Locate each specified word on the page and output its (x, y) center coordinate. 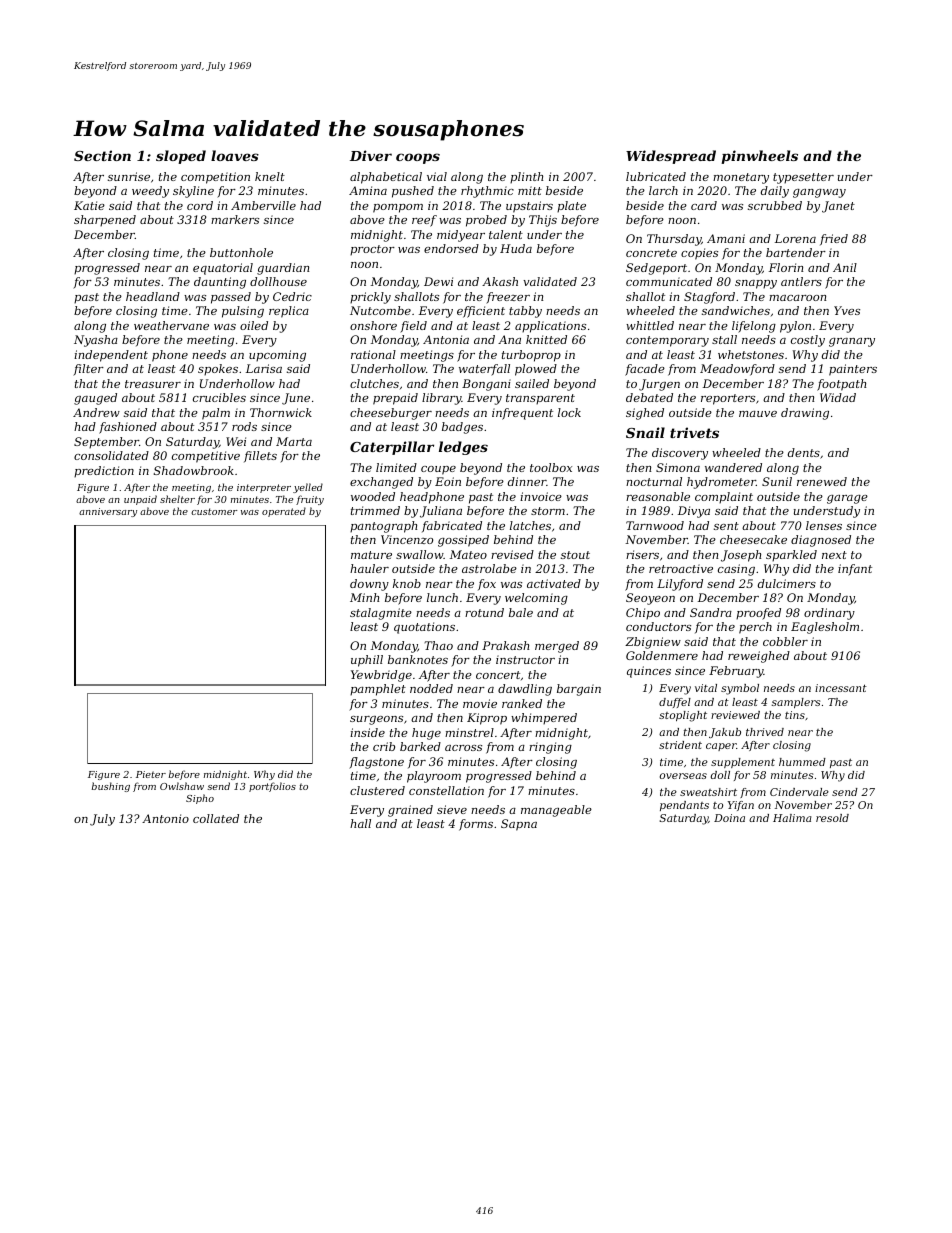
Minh (364, 597)
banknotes (418, 659)
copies (699, 254)
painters (853, 370)
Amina (368, 190)
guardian (283, 269)
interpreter (264, 488)
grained (410, 811)
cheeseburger (391, 414)
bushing (111, 787)
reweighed (759, 657)
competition (215, 178)
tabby (525, 312)
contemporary (667, 341)
